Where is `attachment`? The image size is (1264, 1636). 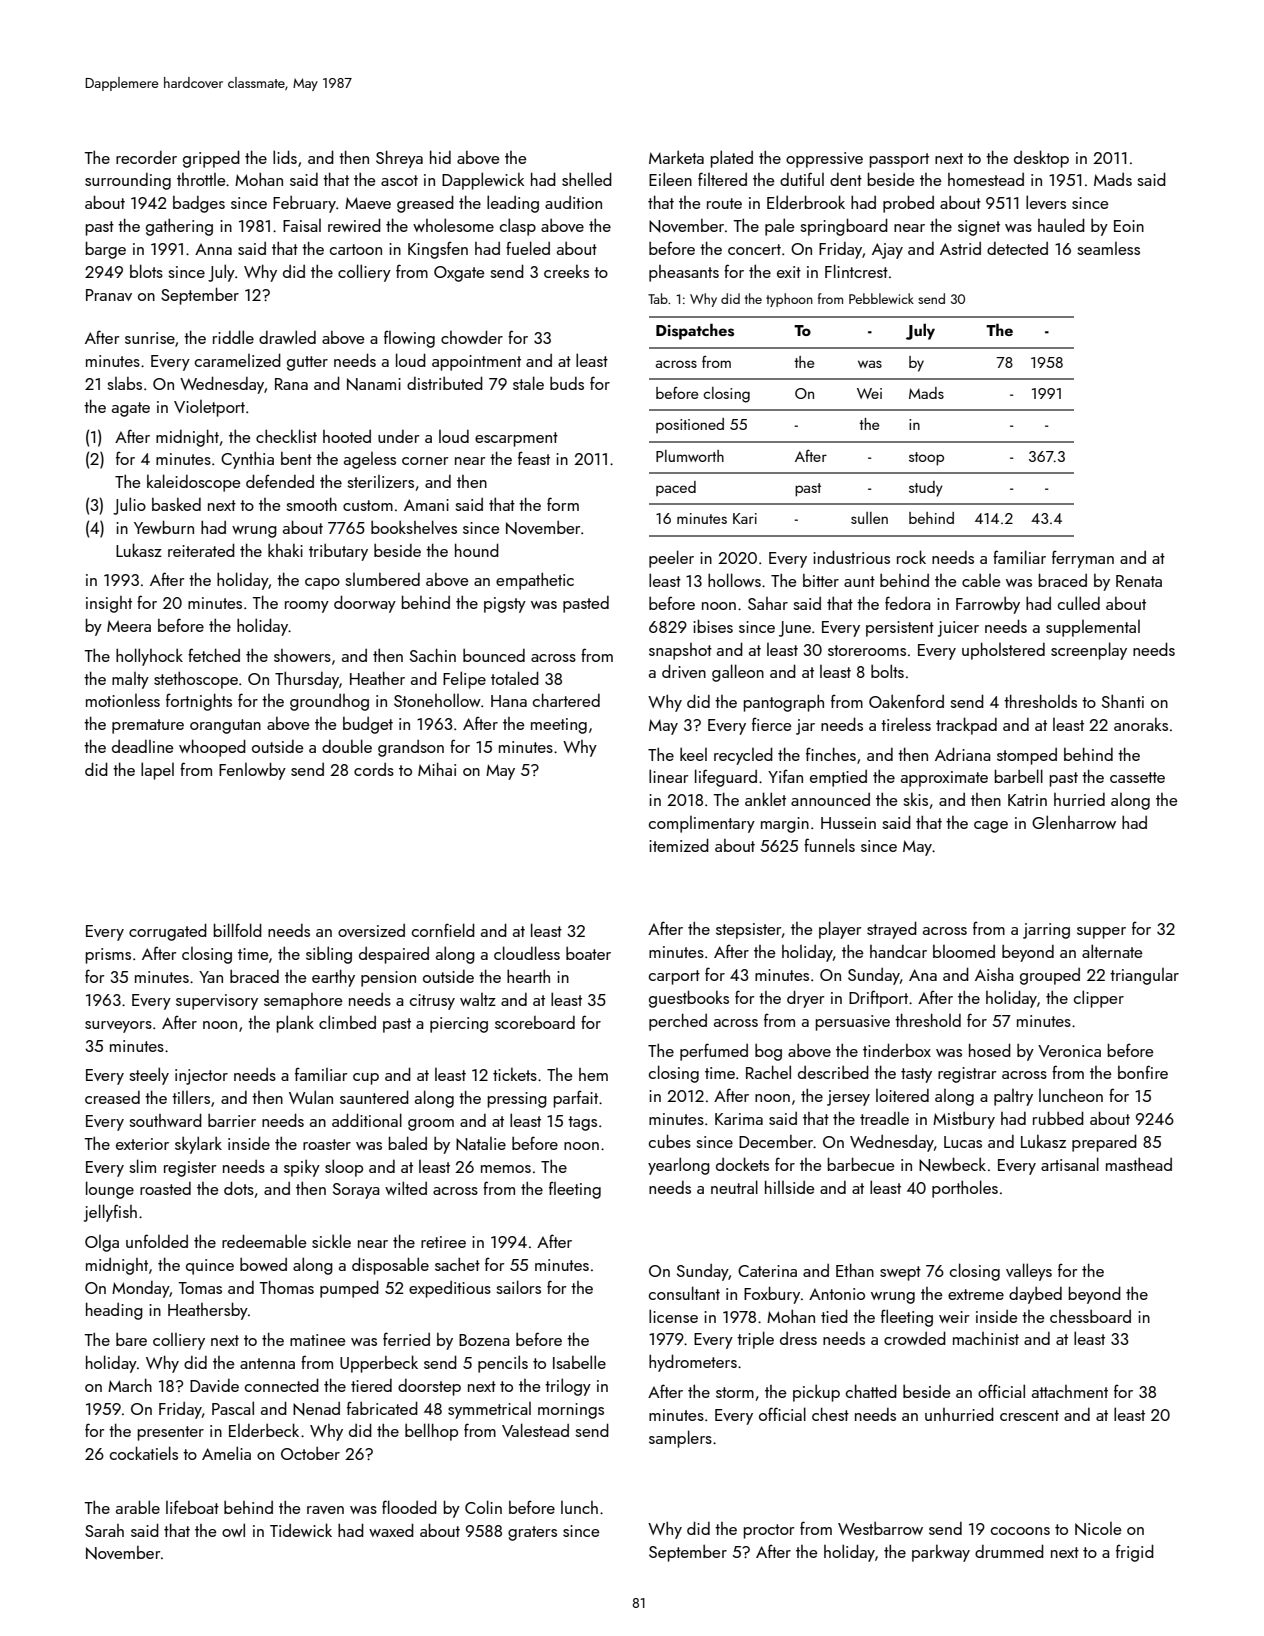
attachment is located at coordinates (1070, 1391).
